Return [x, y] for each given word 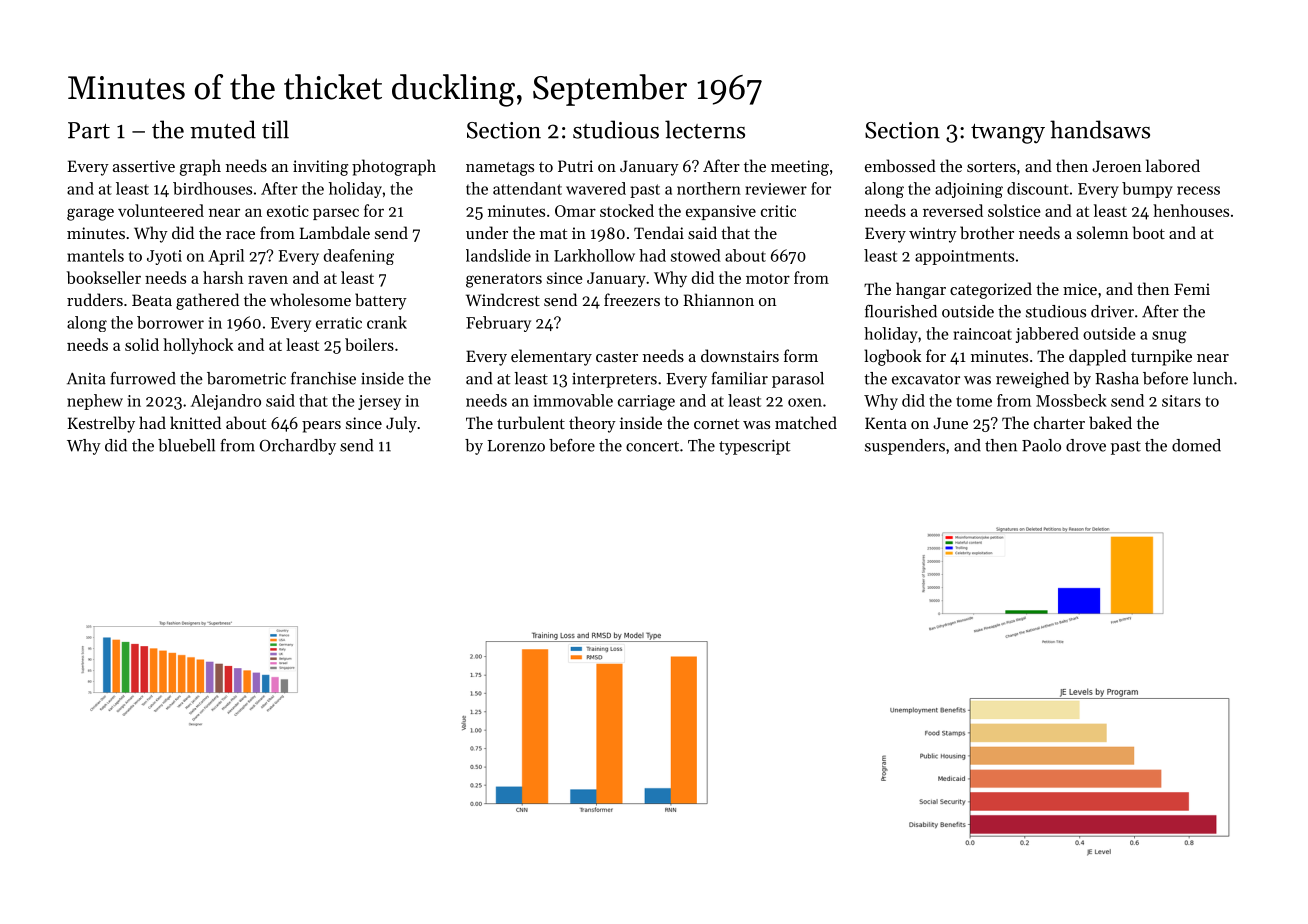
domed [1196, 445]
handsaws [1100, 129]
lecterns [705, 129]
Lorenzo [516, 446]
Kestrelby [101, 424]
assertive [144, 166]
